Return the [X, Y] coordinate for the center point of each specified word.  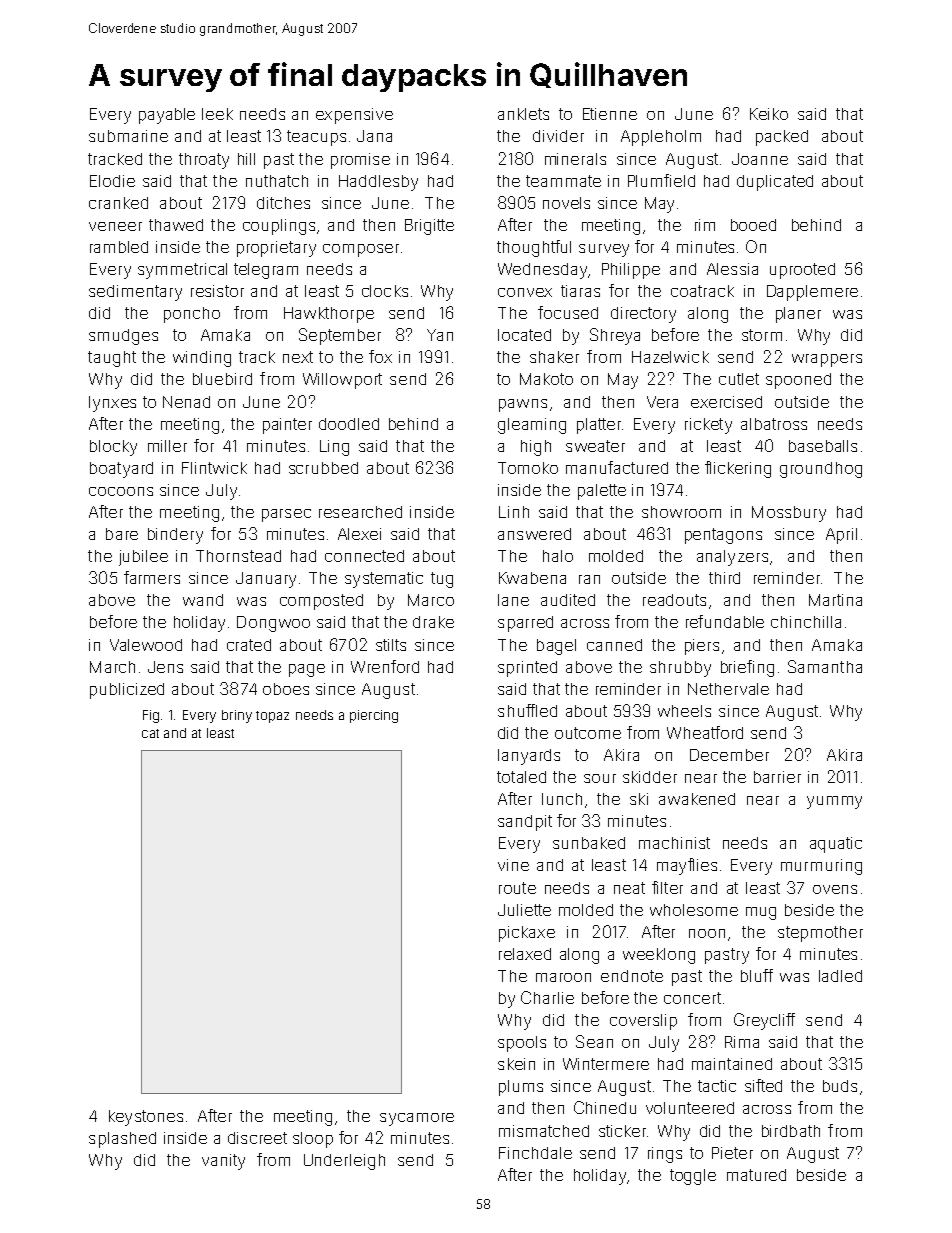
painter [287, 426]
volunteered [690, 1108]
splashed [122, 1140]
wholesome [694, 910]
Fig [151, 716]
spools [522, 1044]
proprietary [276, 249]
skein [516, 1064]
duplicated [775, 183]
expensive [354, 116]
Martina [835, 600]
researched [360, 512]
